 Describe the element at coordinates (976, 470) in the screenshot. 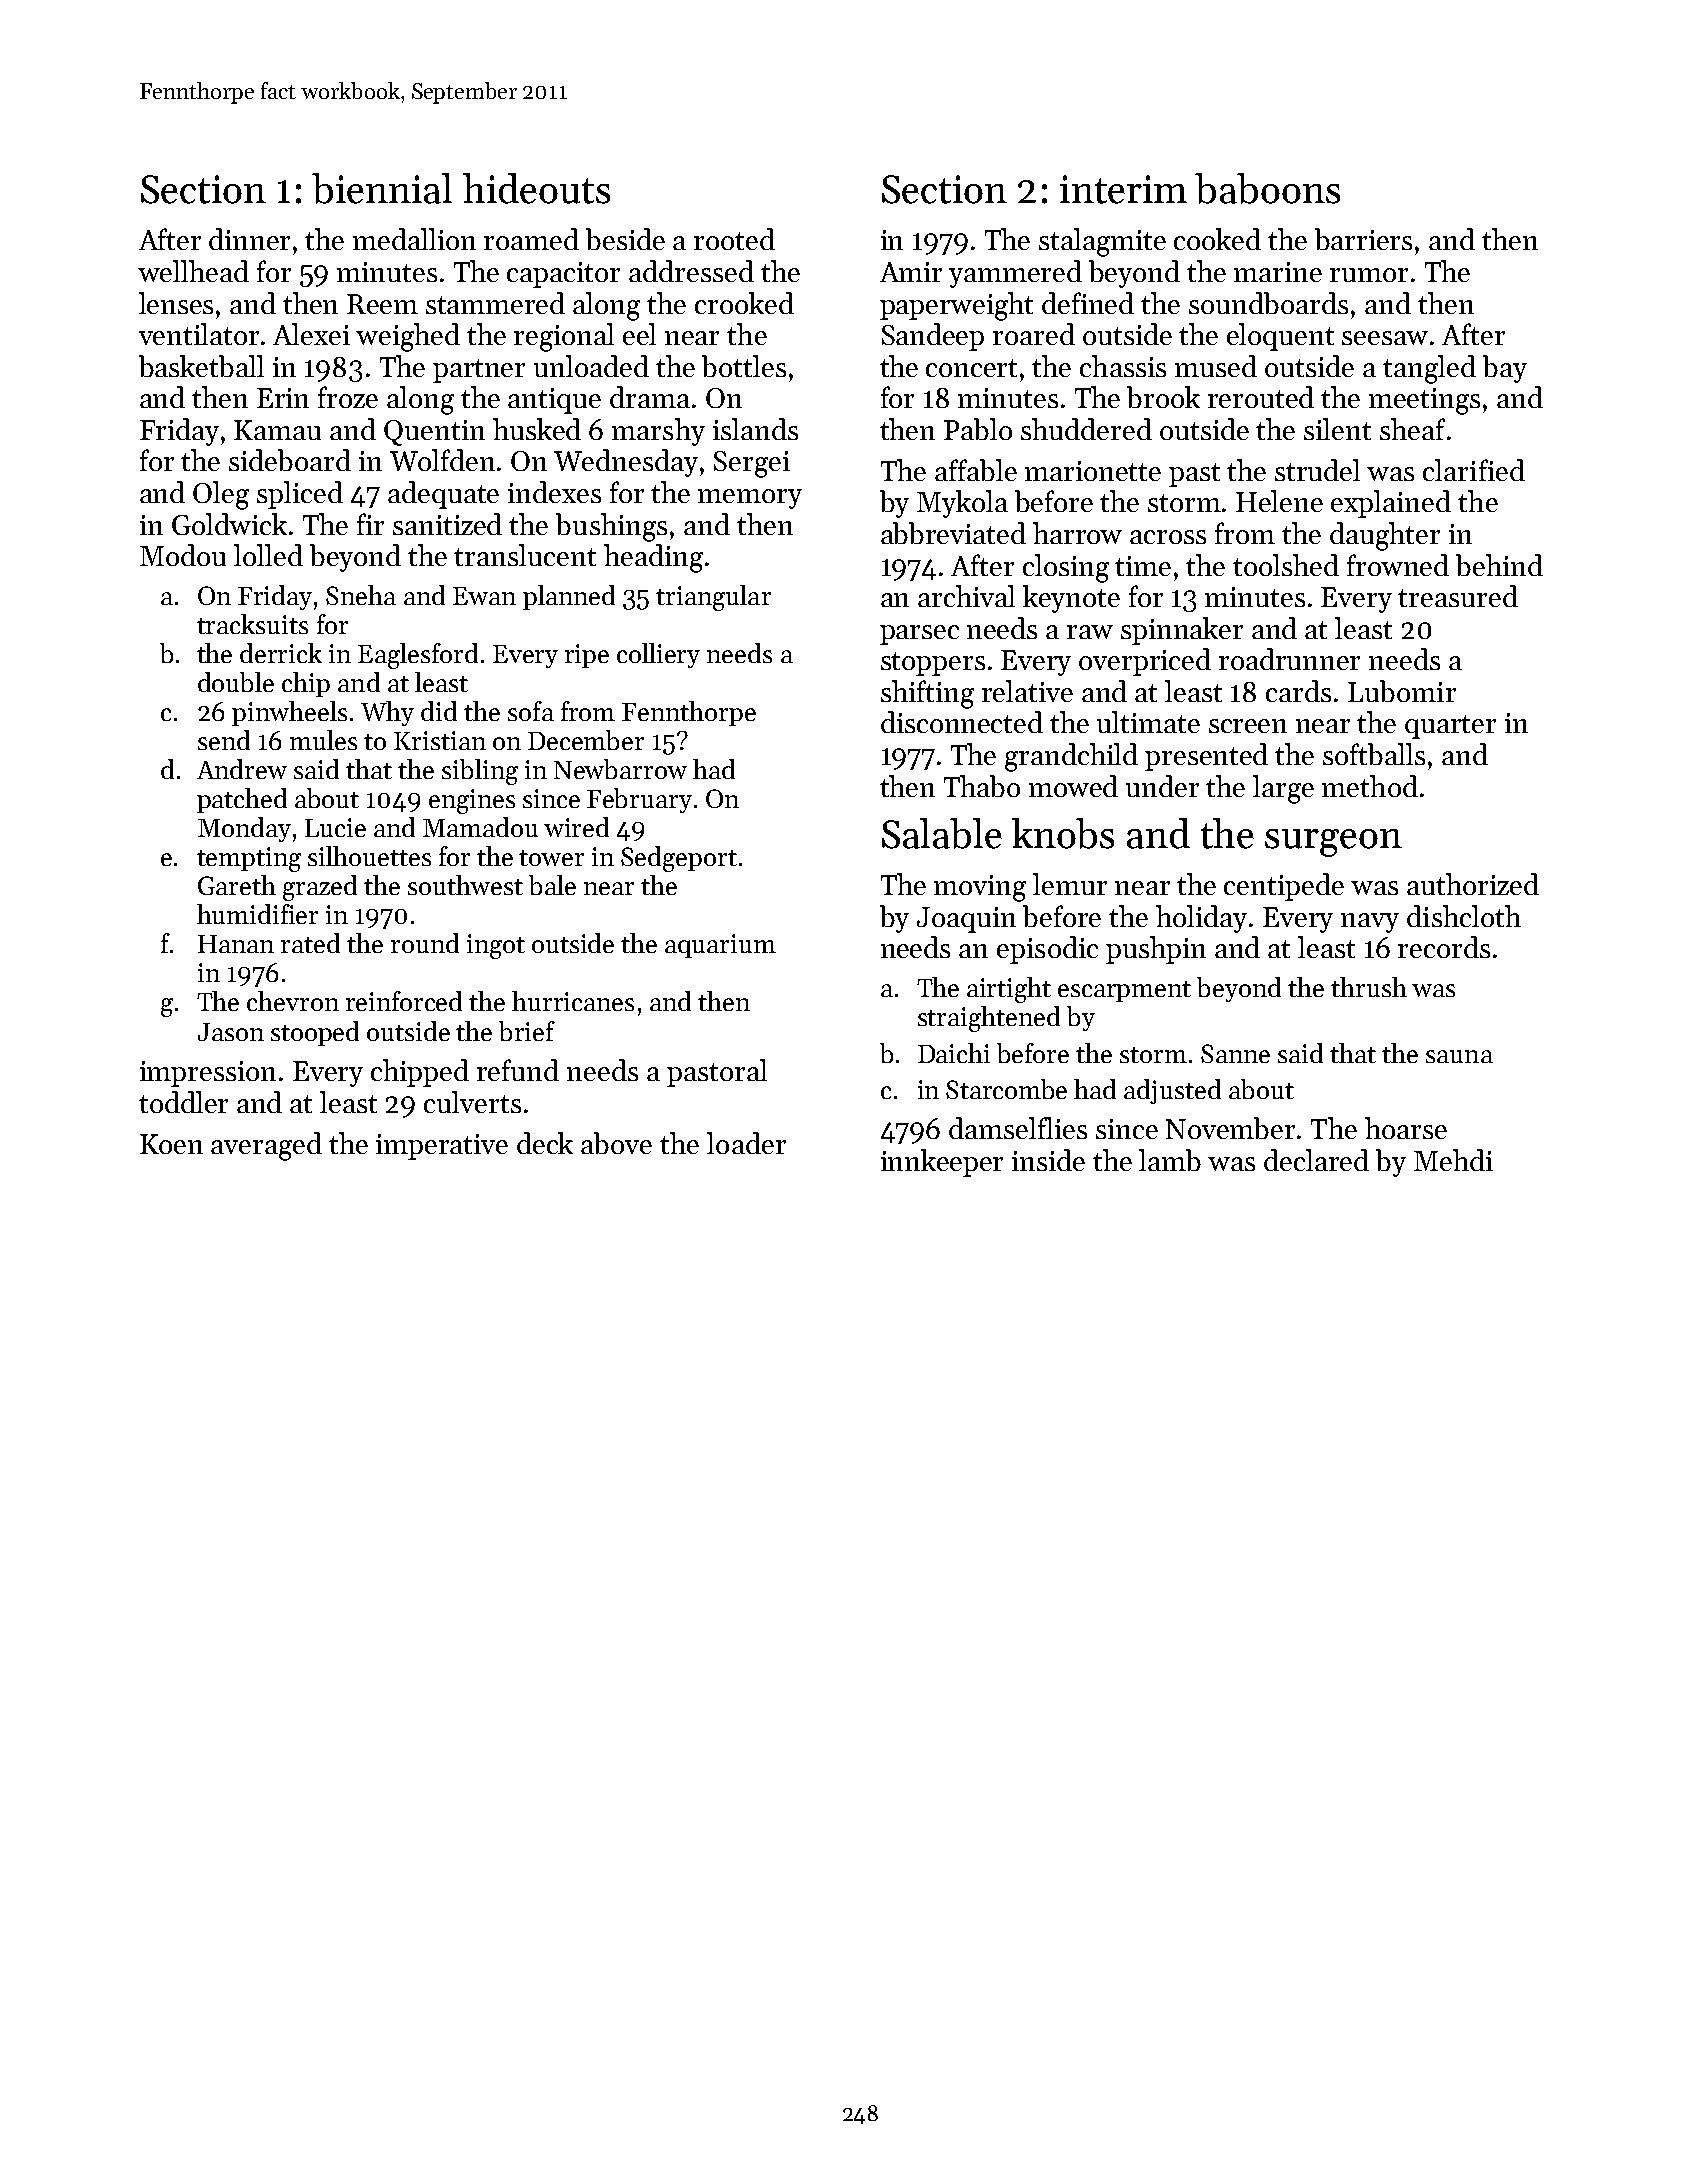

I see `affable` at that location.
